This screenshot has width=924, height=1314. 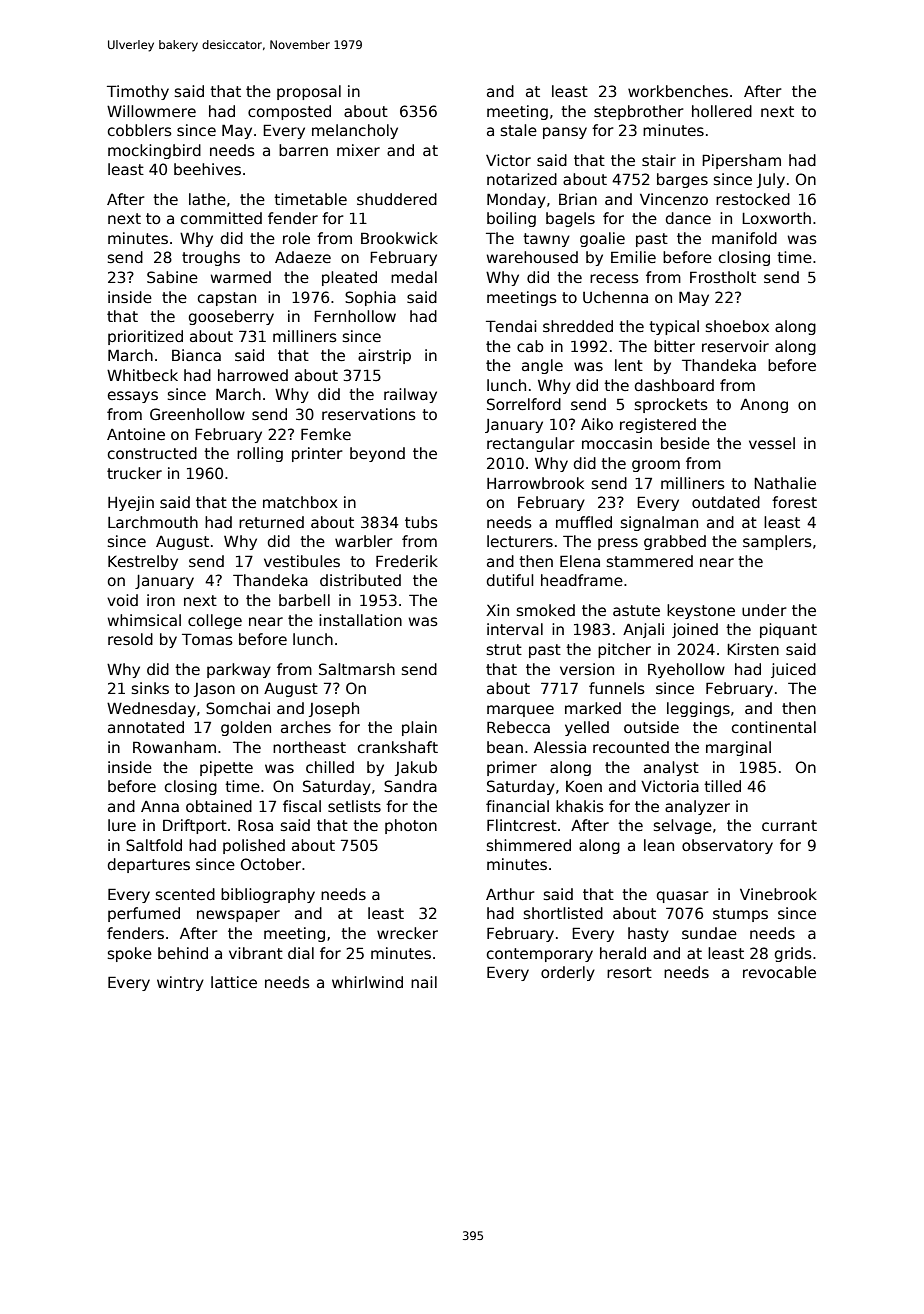 I want to click on stale, so click(x=519, y=130).
